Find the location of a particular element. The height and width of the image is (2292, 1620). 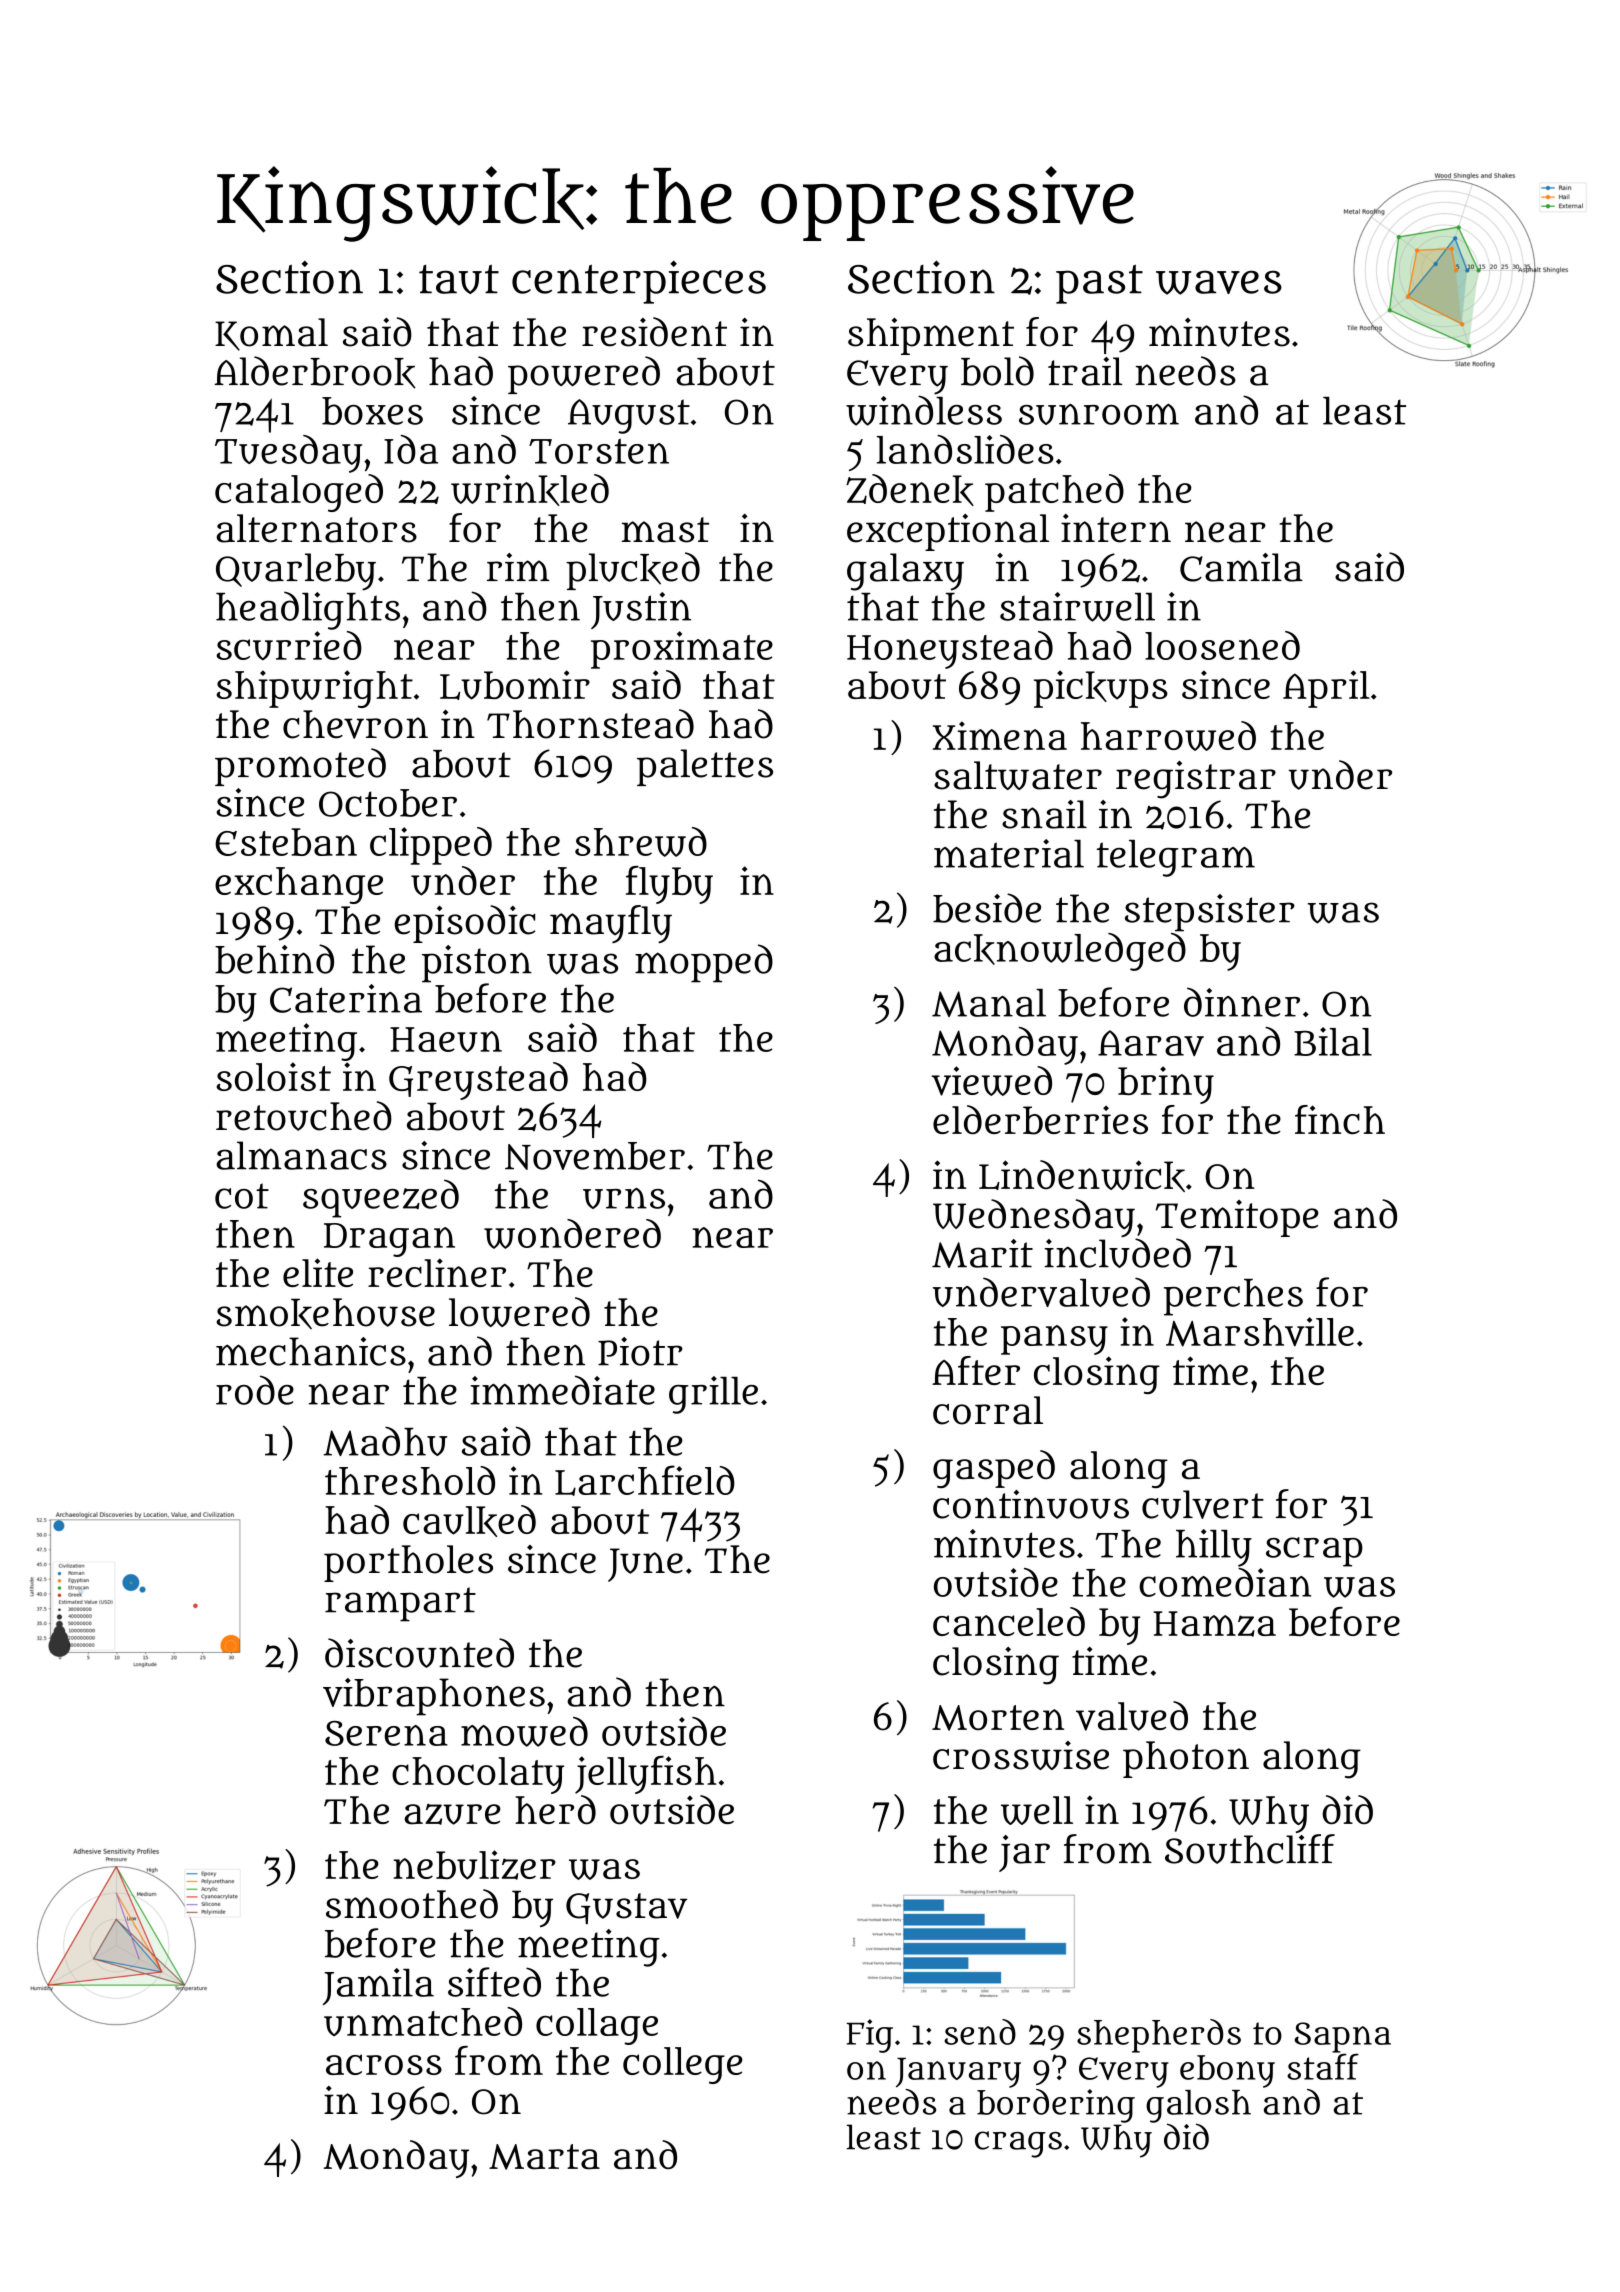

galaxy is located at coordinates (905, 572).
